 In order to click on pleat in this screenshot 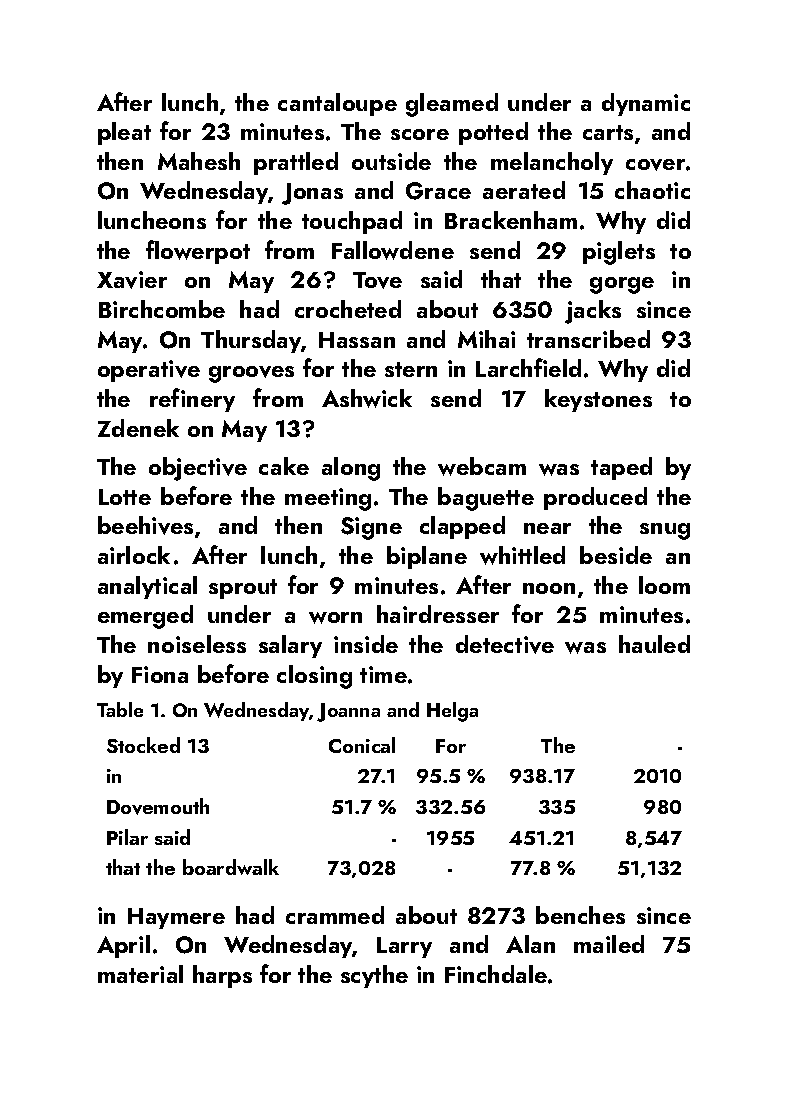, I will do `click(124, 133)`.
